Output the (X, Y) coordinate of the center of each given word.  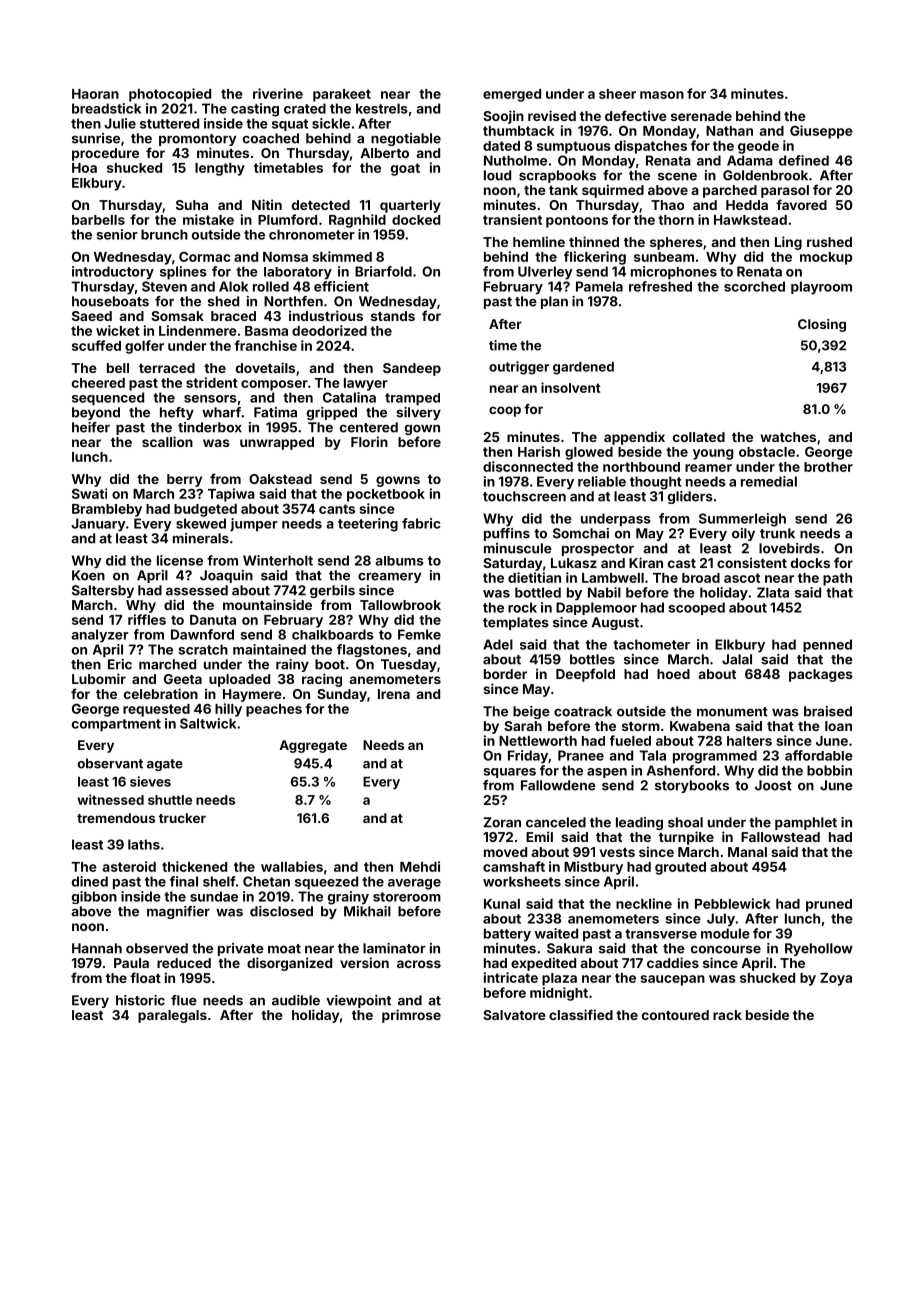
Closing (822, 325)
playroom (821, 288)
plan (554, 302)
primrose (411, 1016)
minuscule (518, 548)
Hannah (97, 948)
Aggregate (313, 746)
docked (416, 220)
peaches (274, 710)
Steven (164, 286)
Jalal (737, 659)
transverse (661, 934)
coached (271, 138)
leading (639, 823)
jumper (254, 525)
